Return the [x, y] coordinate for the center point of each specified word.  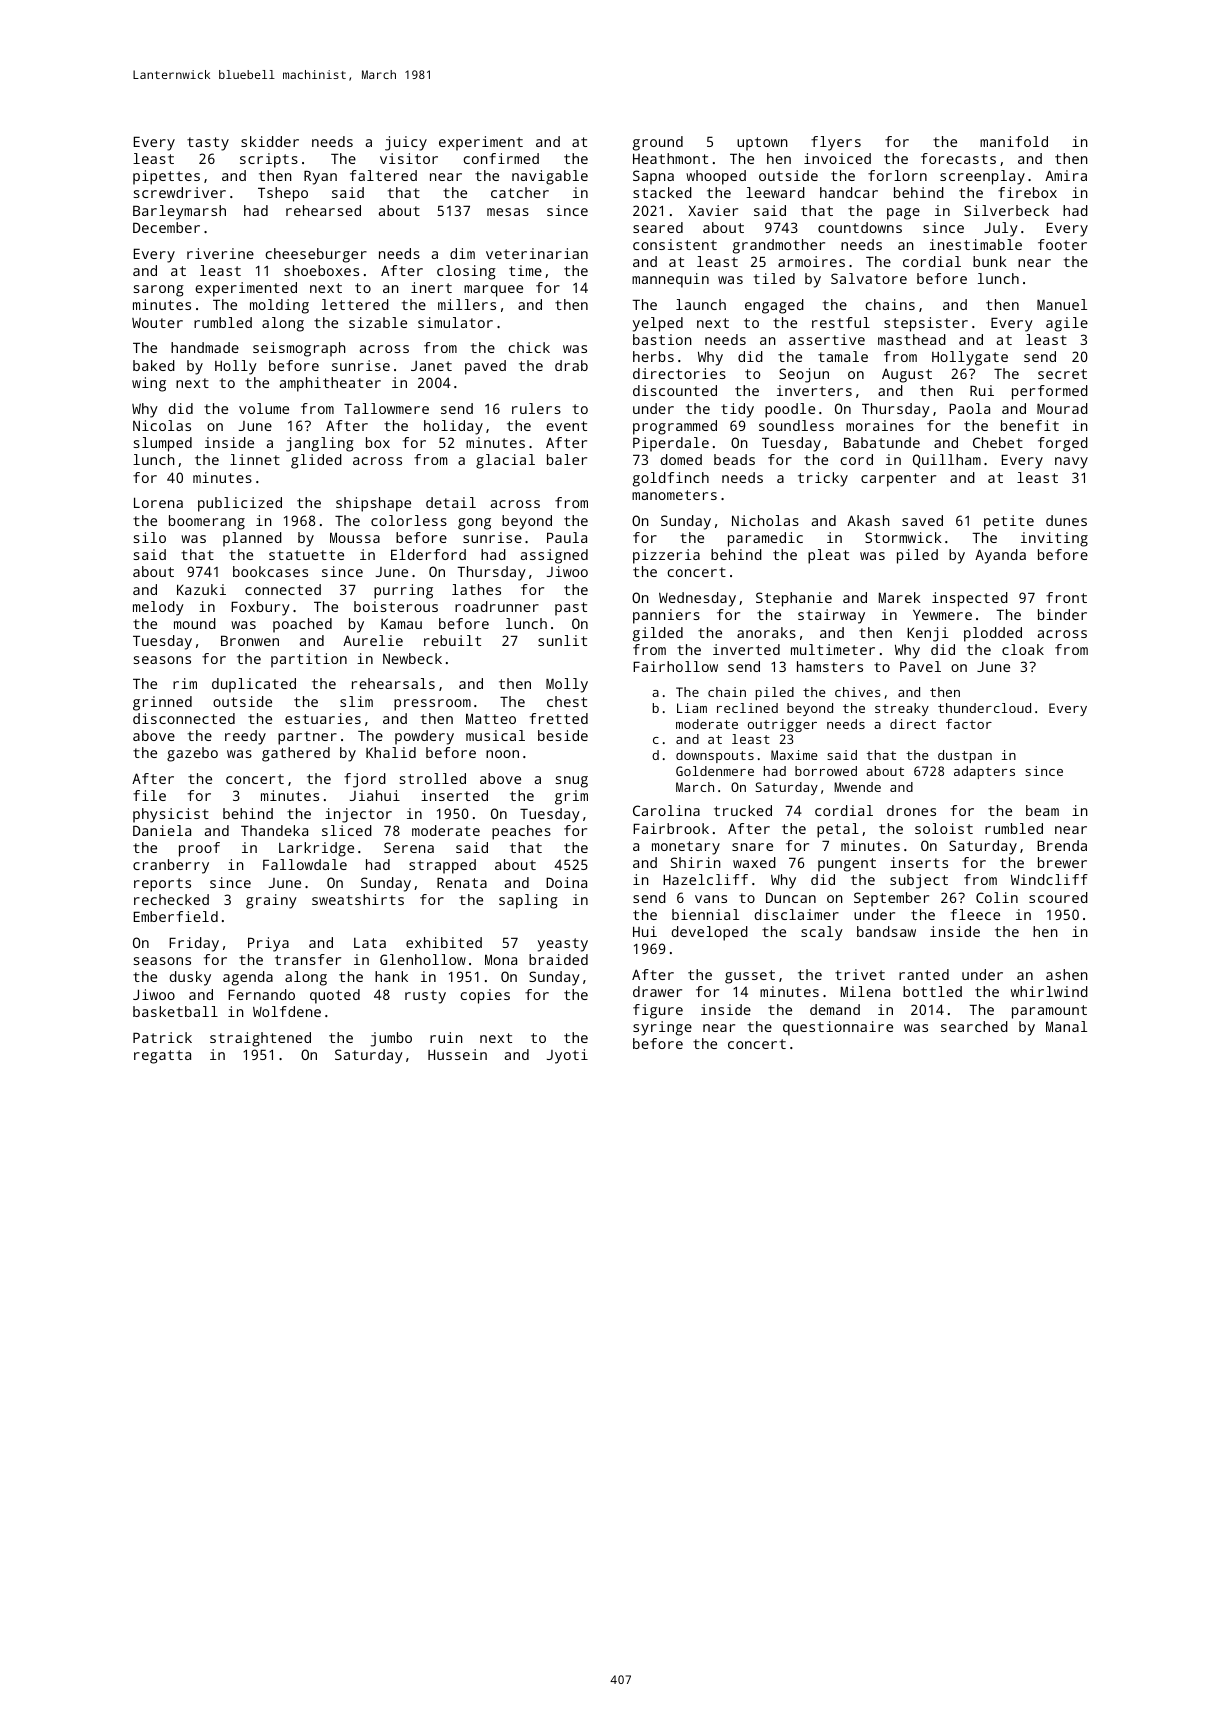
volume [264, 408]
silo [150, 537]
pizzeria [666, 556]
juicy [406, 143]
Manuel [1062, 304]
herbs [653, 356]
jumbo [391, 1039]
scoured [1058, 897]
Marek [900, 597]
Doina [566, 882]
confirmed [501, 158]
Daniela [162, 830]
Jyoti [567, 1056]
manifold [1014, 141]
